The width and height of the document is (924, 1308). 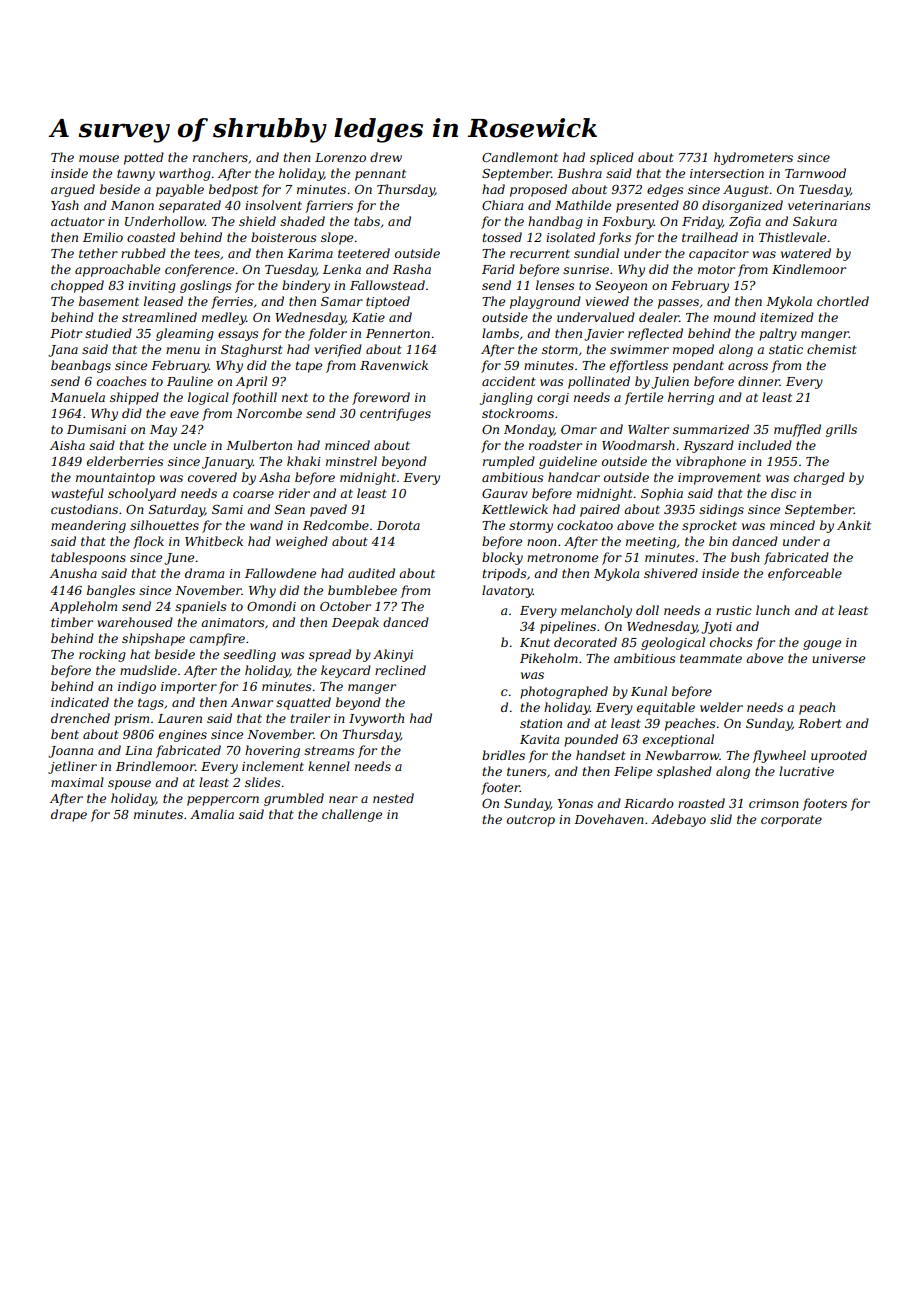 What do you see at coordinates (376, 719) in the document?
I see `Ivyworth` at bounding box center [376, 719].
